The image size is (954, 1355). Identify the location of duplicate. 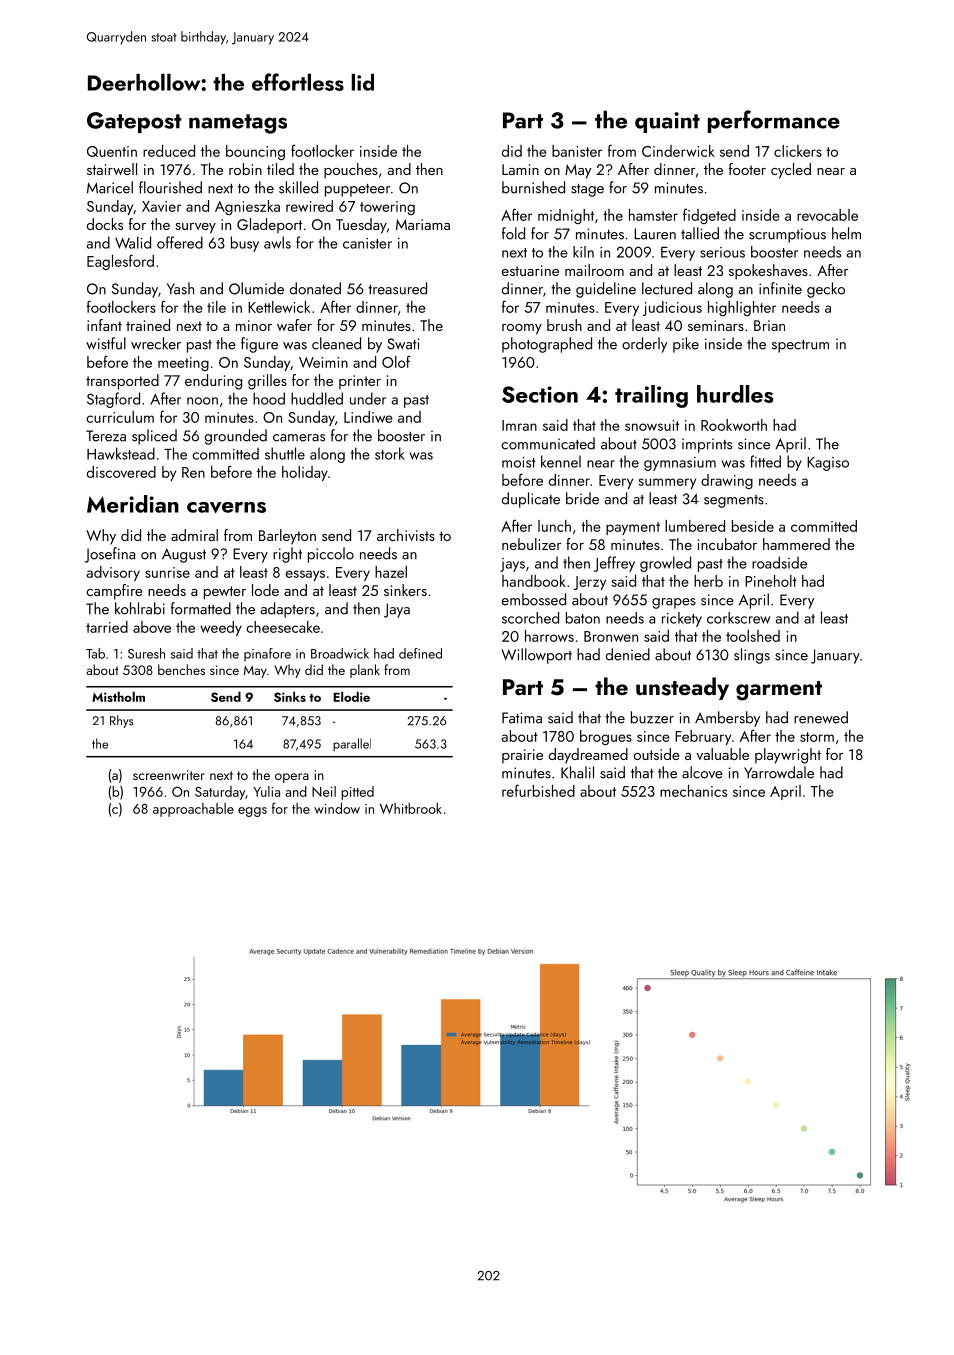
(531, 500).
